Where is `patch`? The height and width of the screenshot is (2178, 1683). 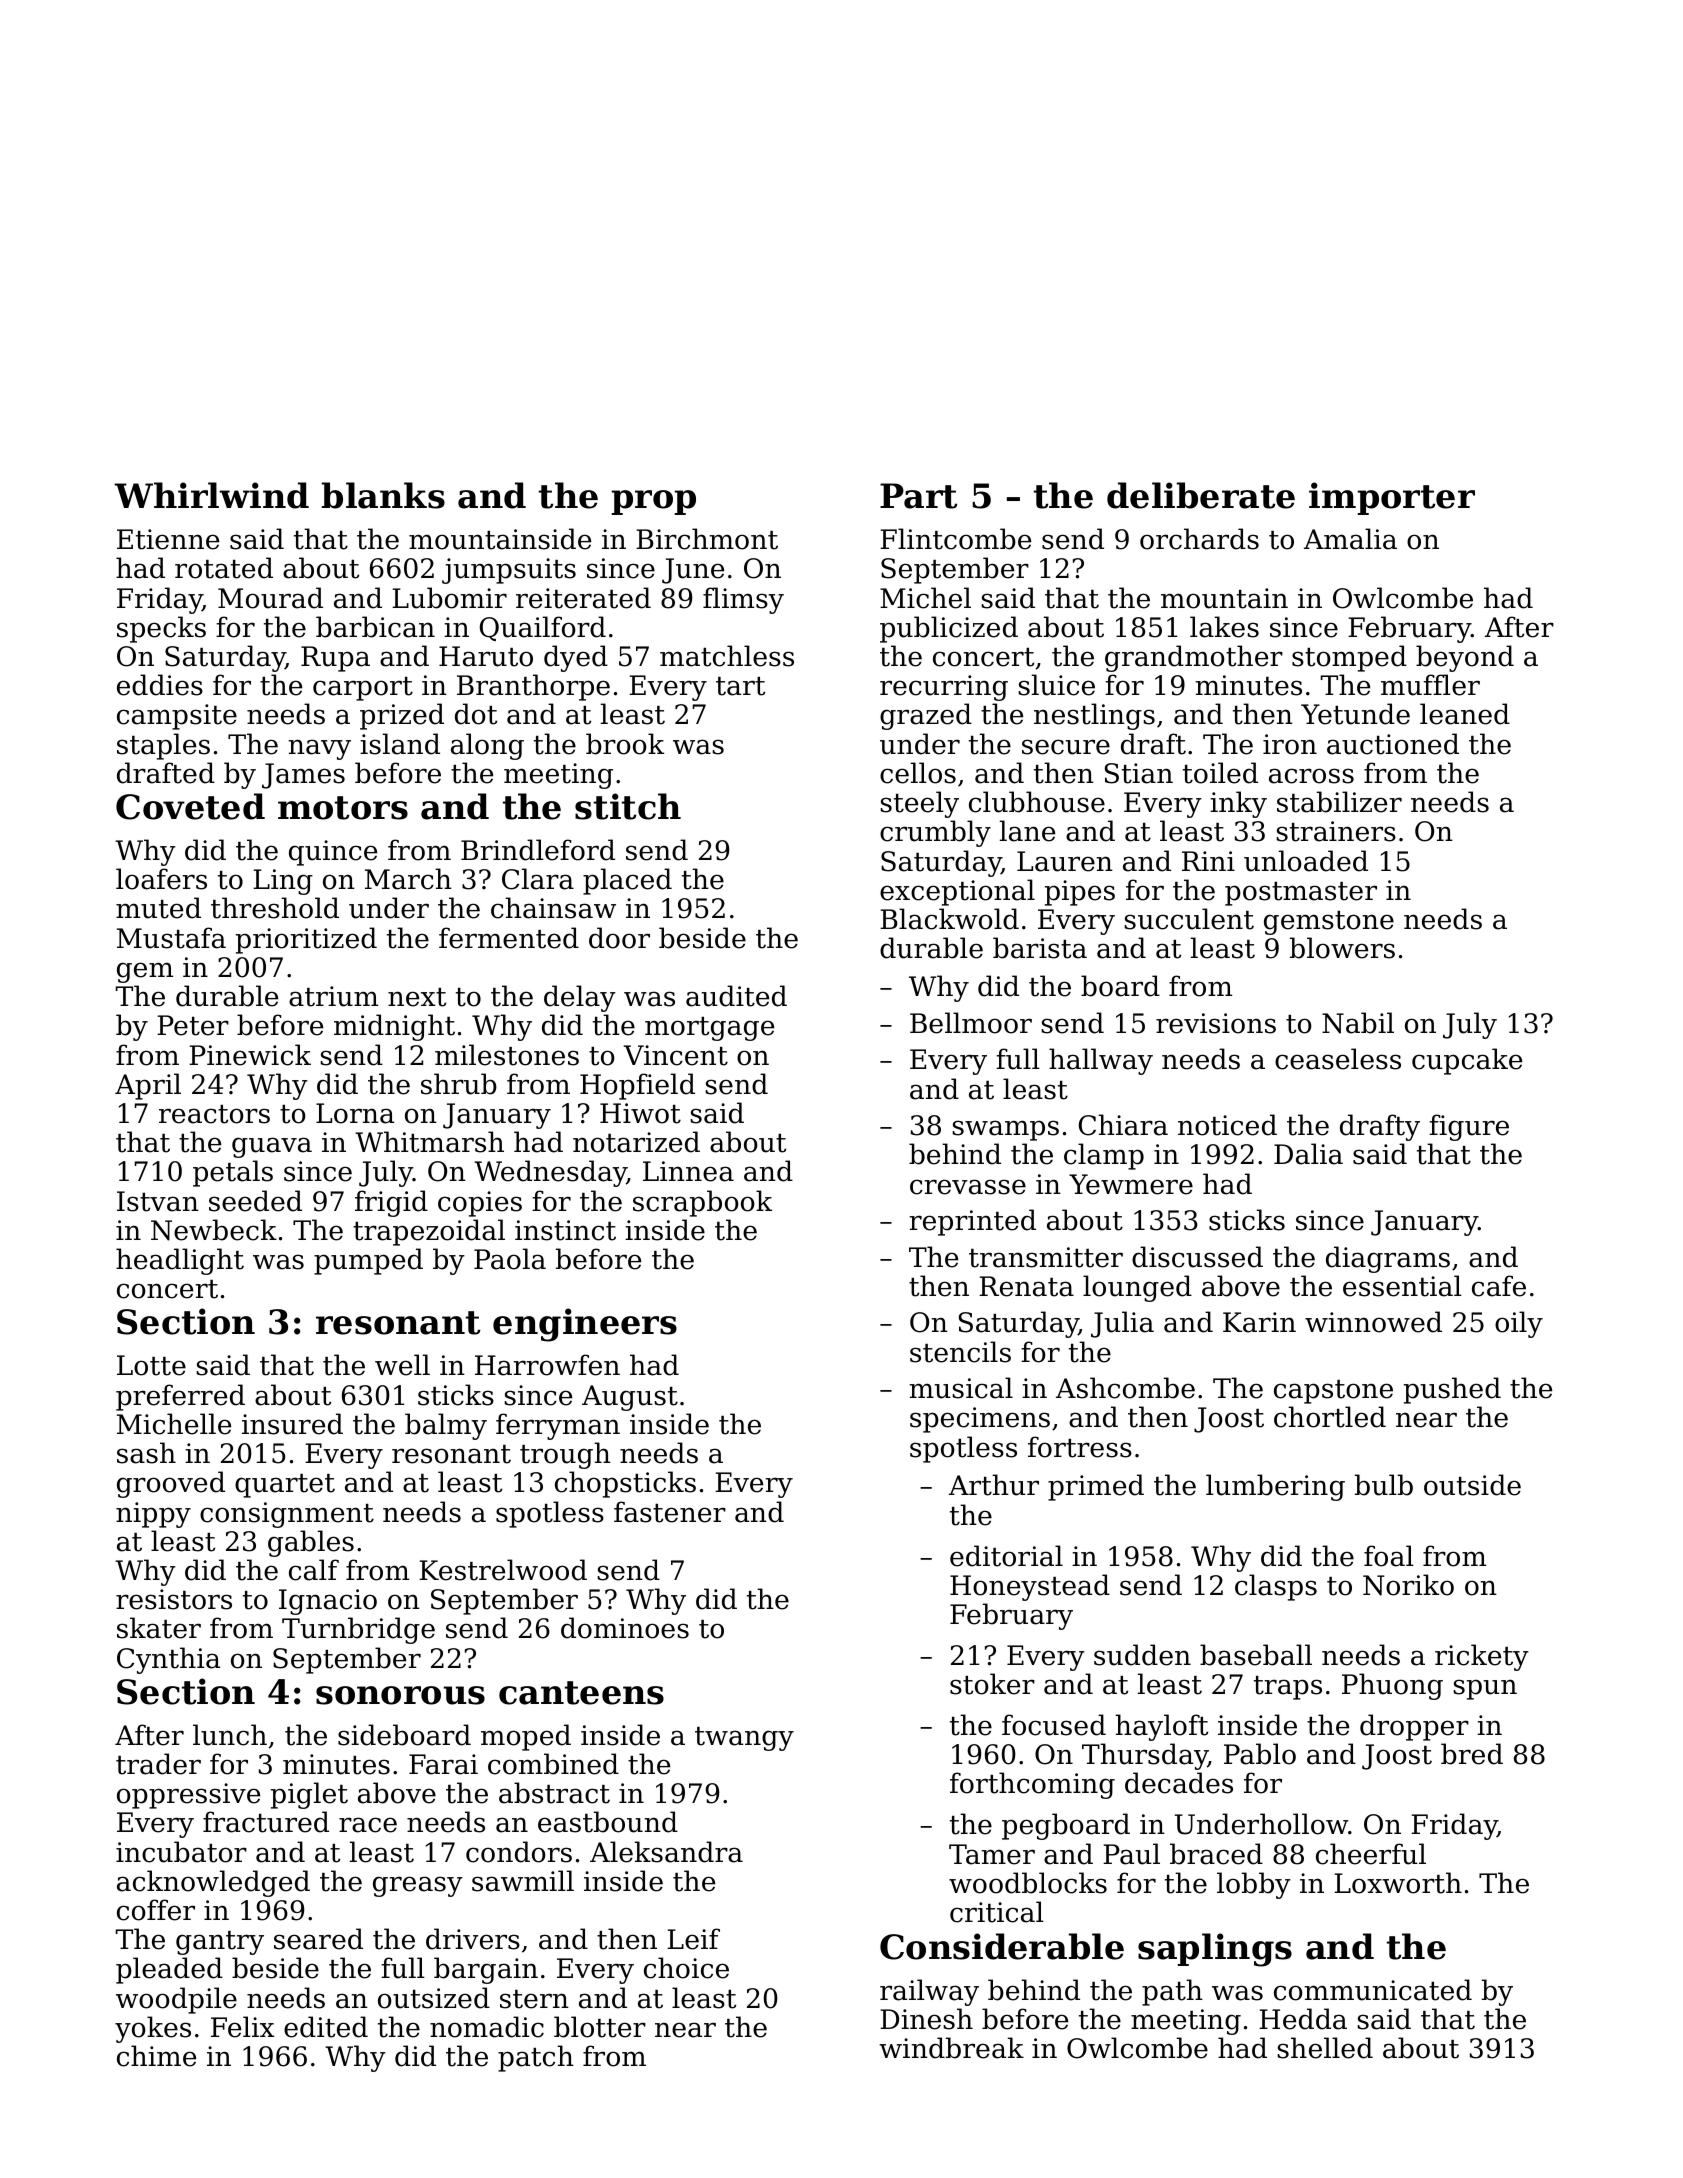
patch is located at coordinates (536, 2058).
